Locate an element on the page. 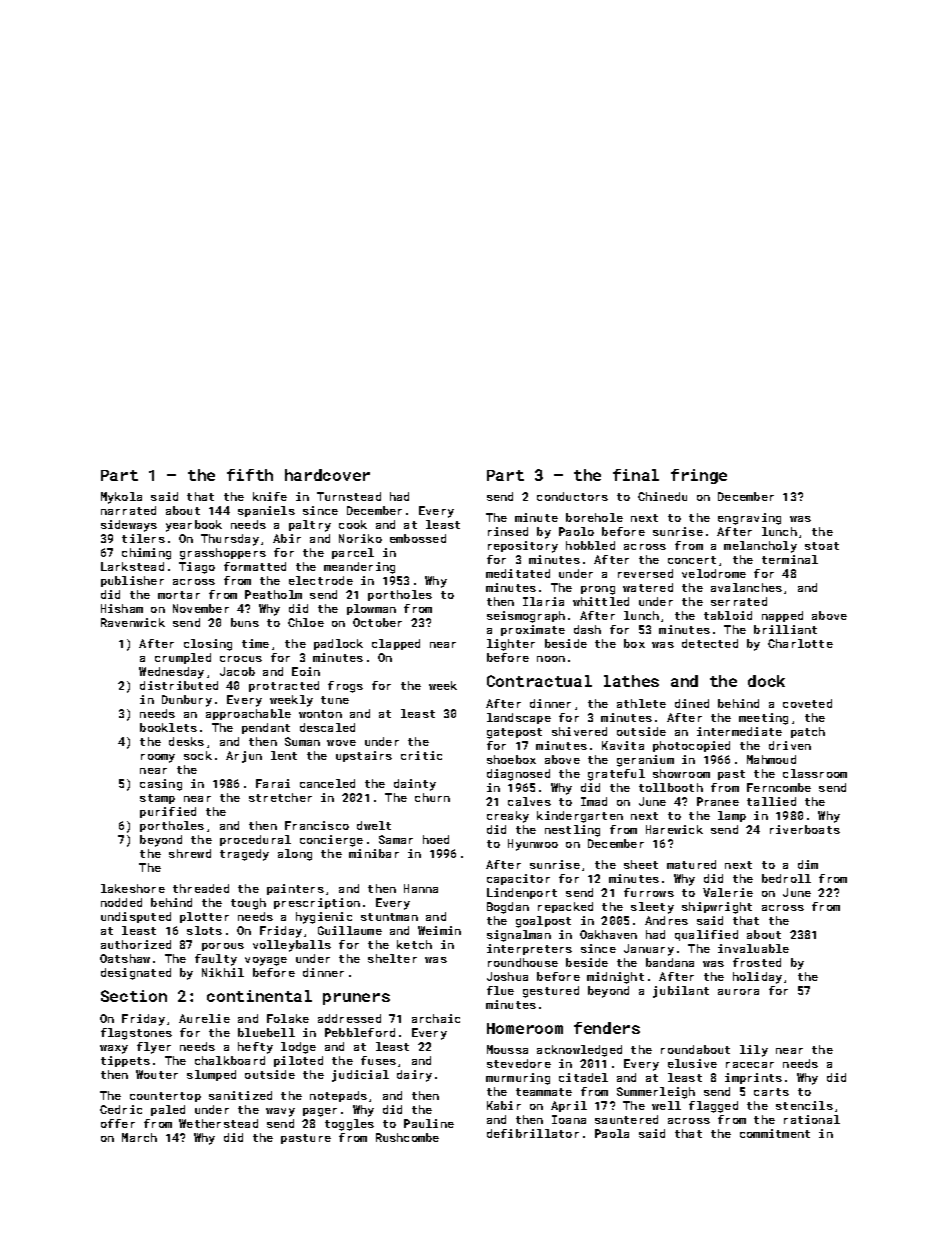 This image has width=952, height=1233. dined is located at coordinates (692, 703).
